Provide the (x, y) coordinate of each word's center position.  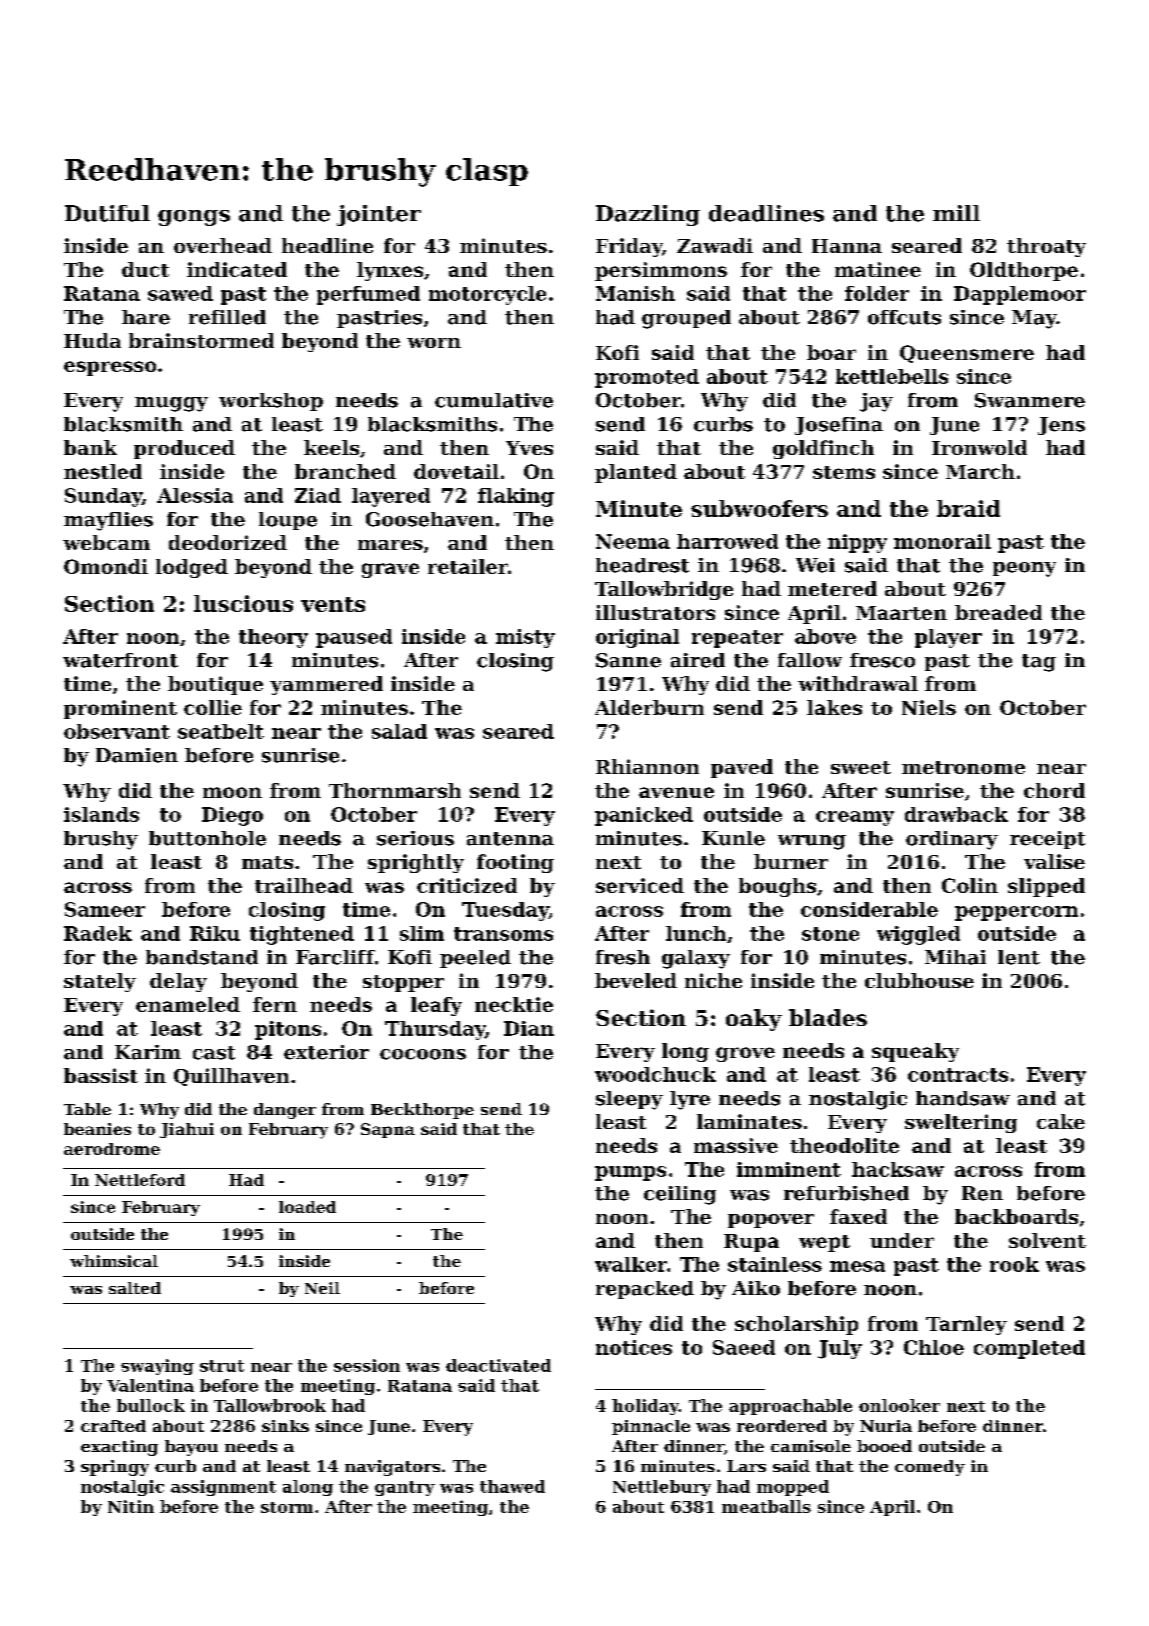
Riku (215, 933)
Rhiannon (647, 766)
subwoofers (759, 508)
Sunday (103, 497)
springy (115, 1468)
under (902, 1240)
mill (956, 213)
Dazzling (648, 215)
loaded (307, 1207)
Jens (1061, 426)
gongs (194, 218)
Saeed (744, 1347)
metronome (963, 767)
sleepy (629, 1100)
